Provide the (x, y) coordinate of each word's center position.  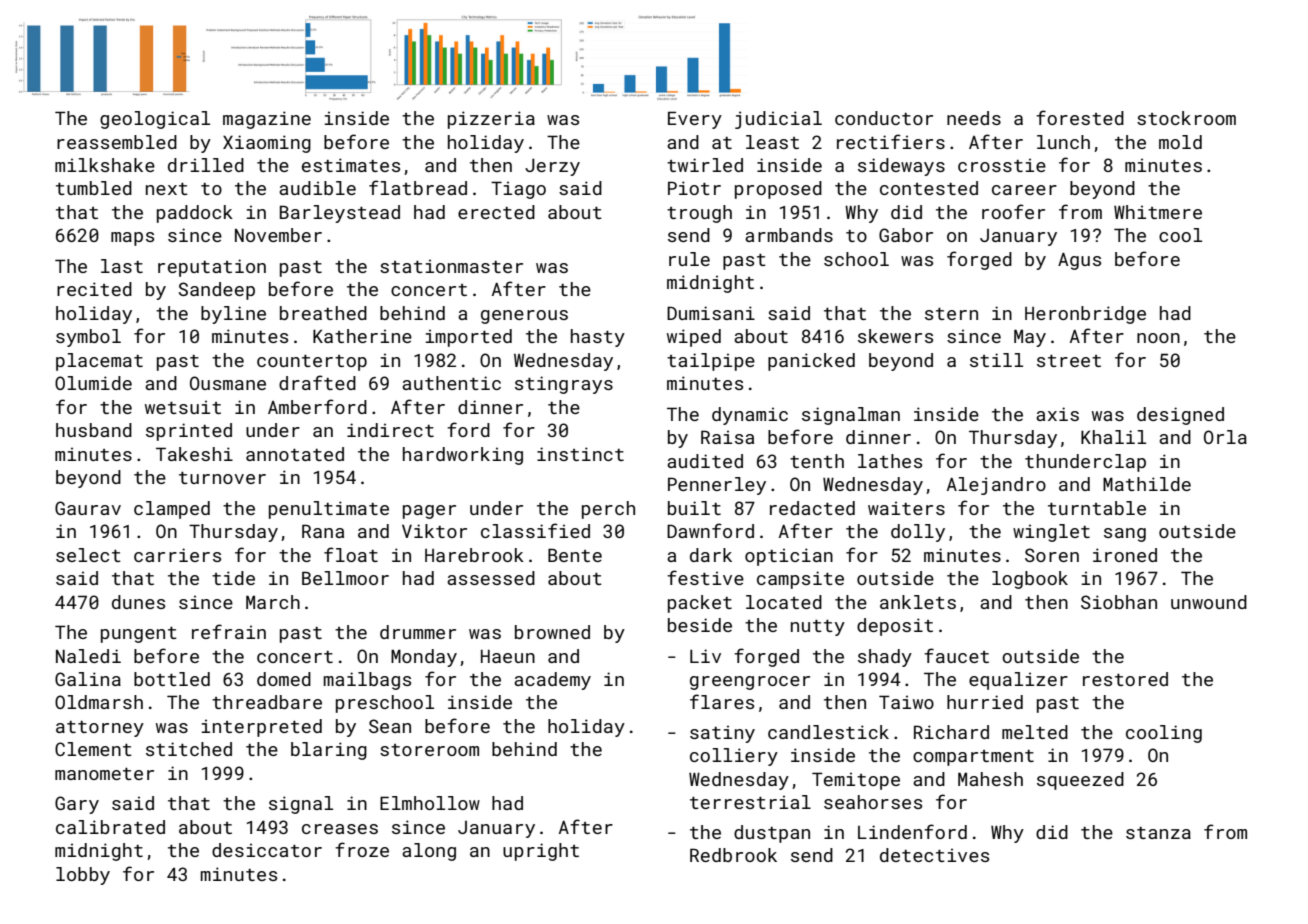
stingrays (564, 385)
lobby (83, 876)
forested (1080, 117)
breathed (323, 313)
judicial (778, 120)
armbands (789, 235)
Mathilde (1147, 484)
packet (700, 604)
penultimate (329, 510)
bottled (172, 679)
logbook (1030, 580)
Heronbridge (1085, 315)
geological (155, 120)
